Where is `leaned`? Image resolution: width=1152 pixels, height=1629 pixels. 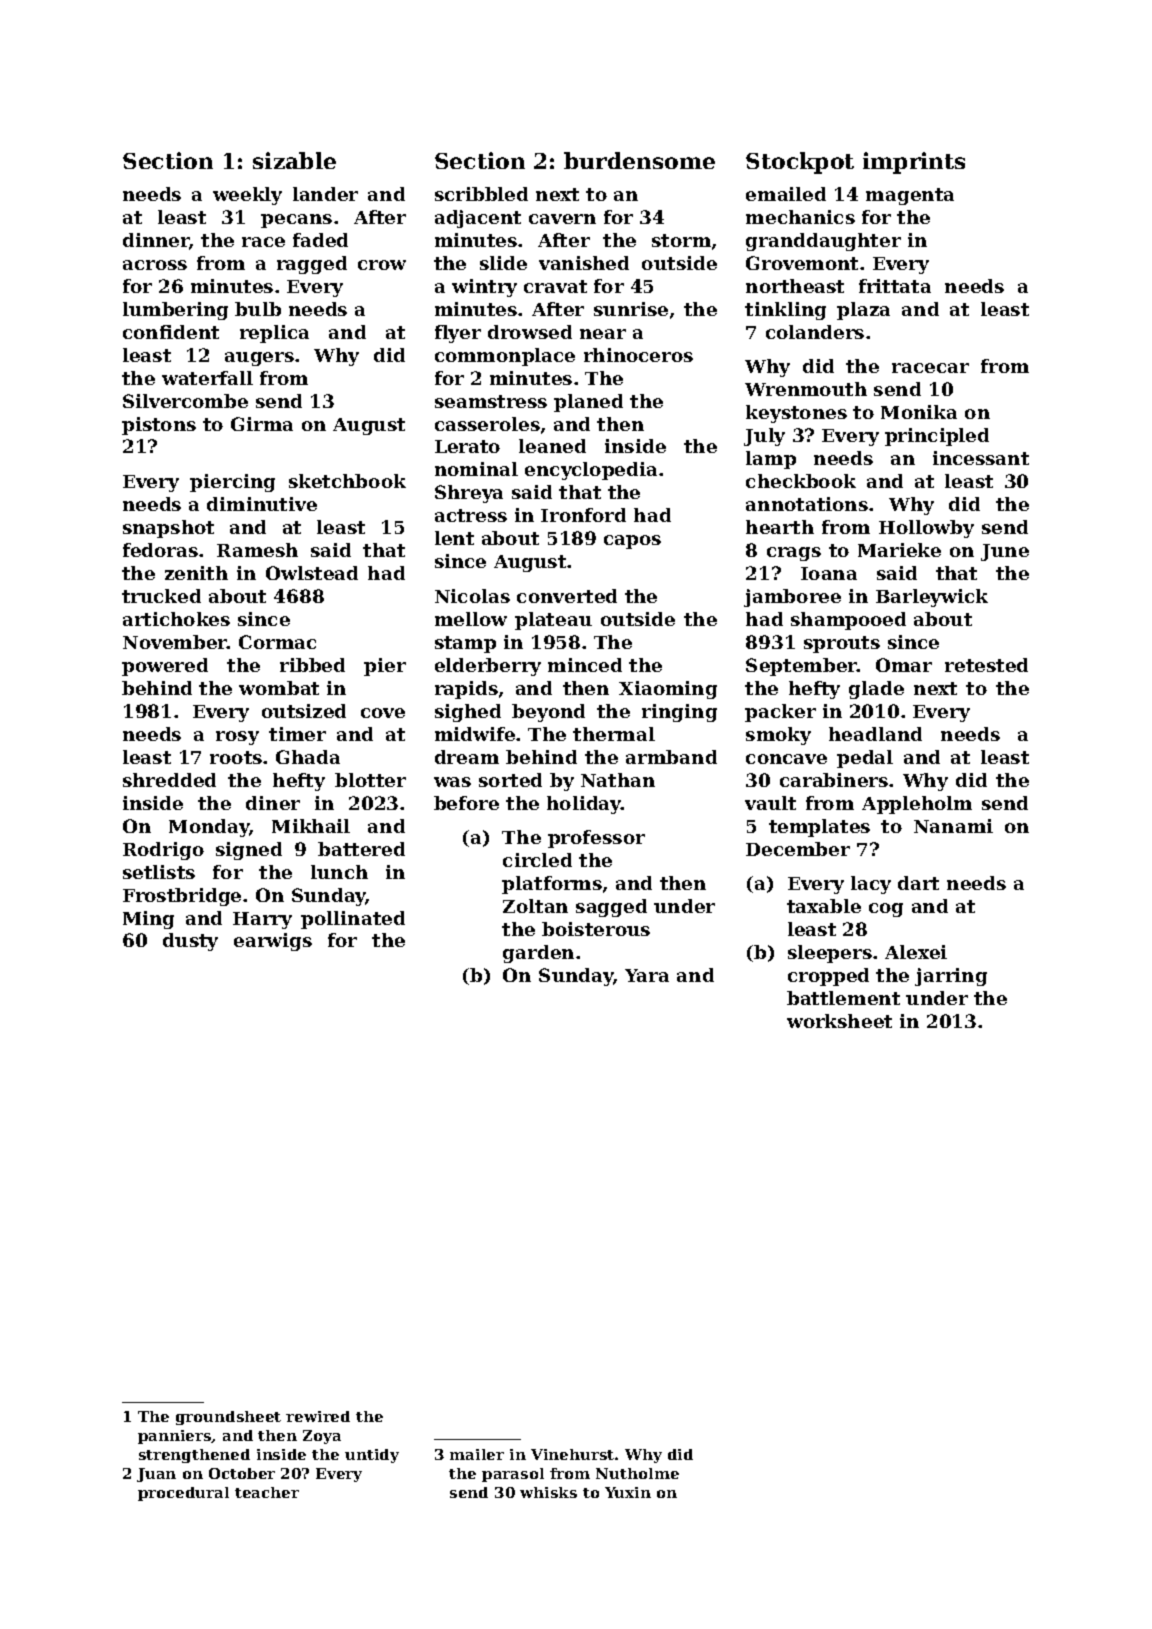
leaned is located at coordinates (552, 446).
